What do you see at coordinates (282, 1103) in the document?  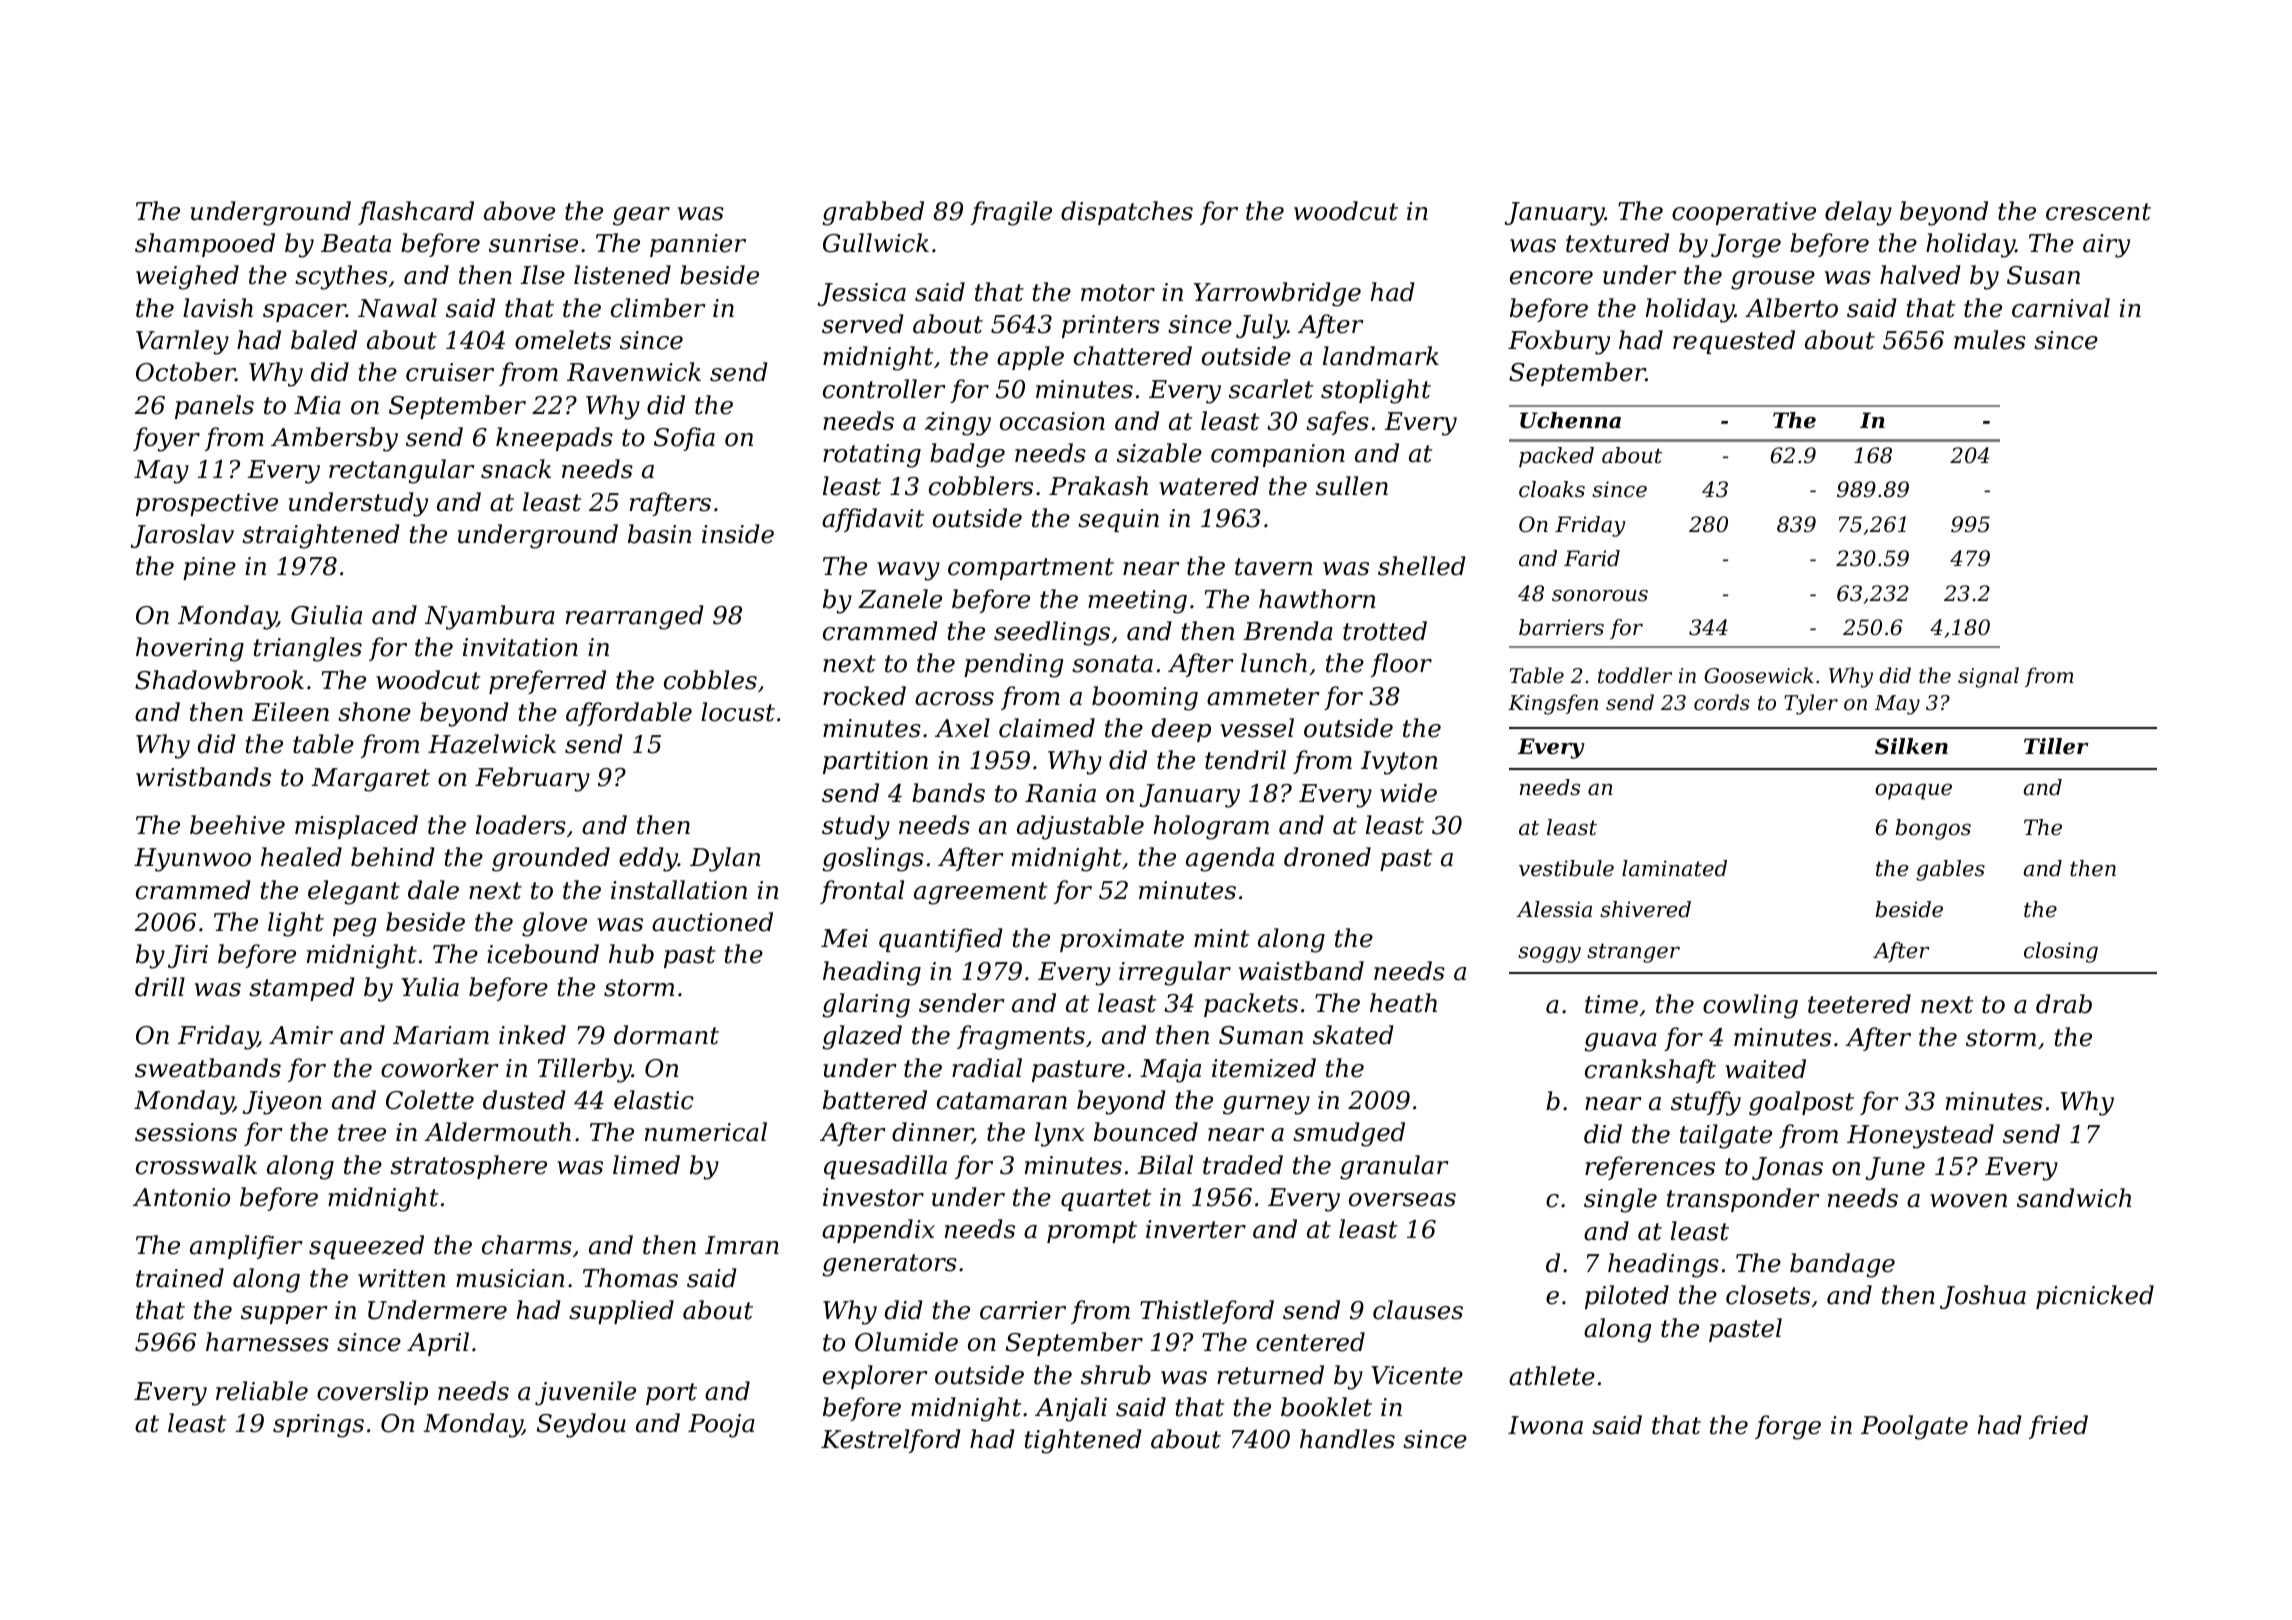 I see `Jiyeon` at bounding box center [282, 1103].
